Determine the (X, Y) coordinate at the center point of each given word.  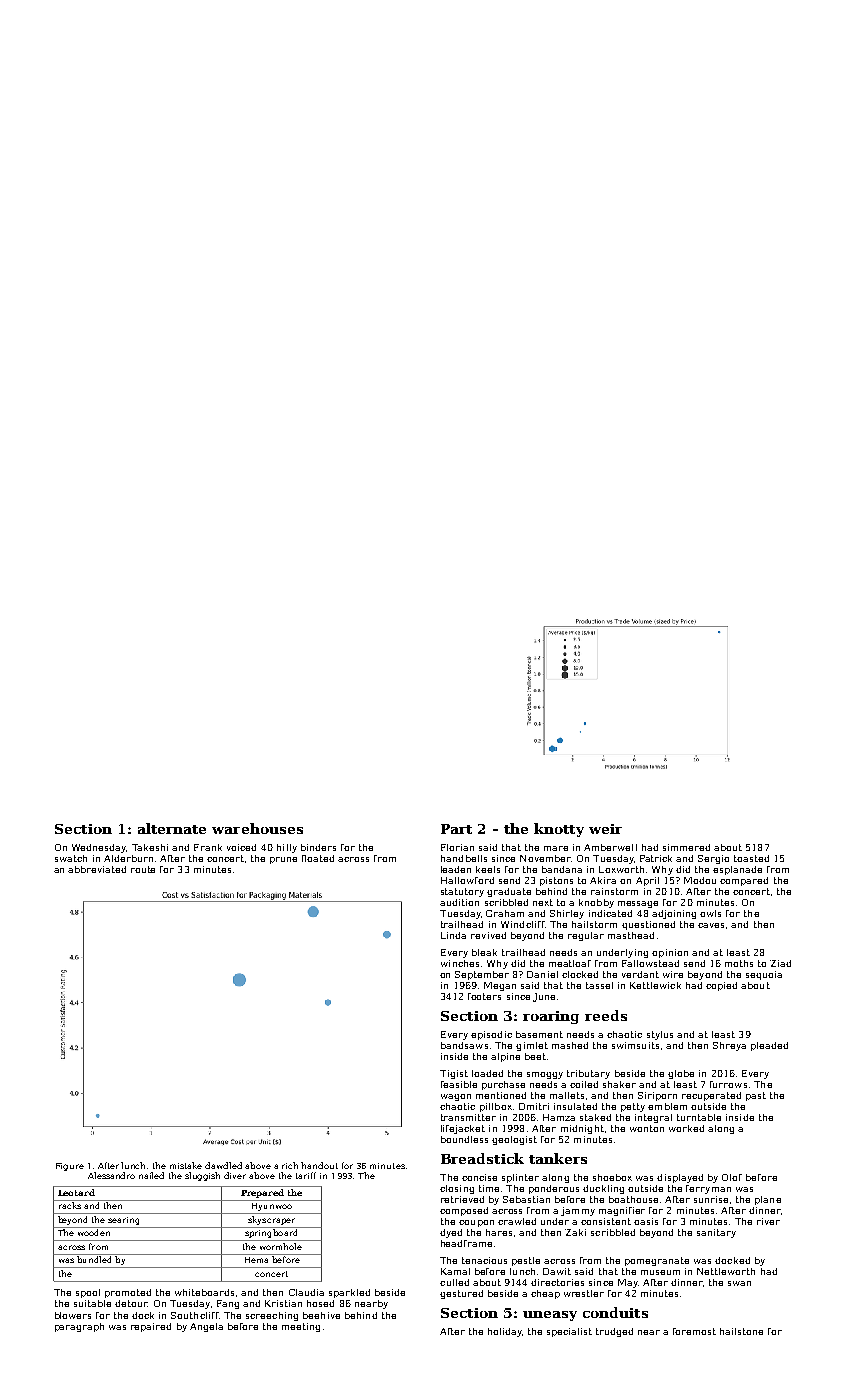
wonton (647, 1128)
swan (739, 1283)
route (143, 869)
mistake (186, 1165)
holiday (505, 1332)
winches (460, 963)
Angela (206, 1327)
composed (464, 1211)
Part (456, 829)
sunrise (711, 1199)
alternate (172, 828)
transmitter (468, 1117)
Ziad (780, 963)
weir (605, 829)
